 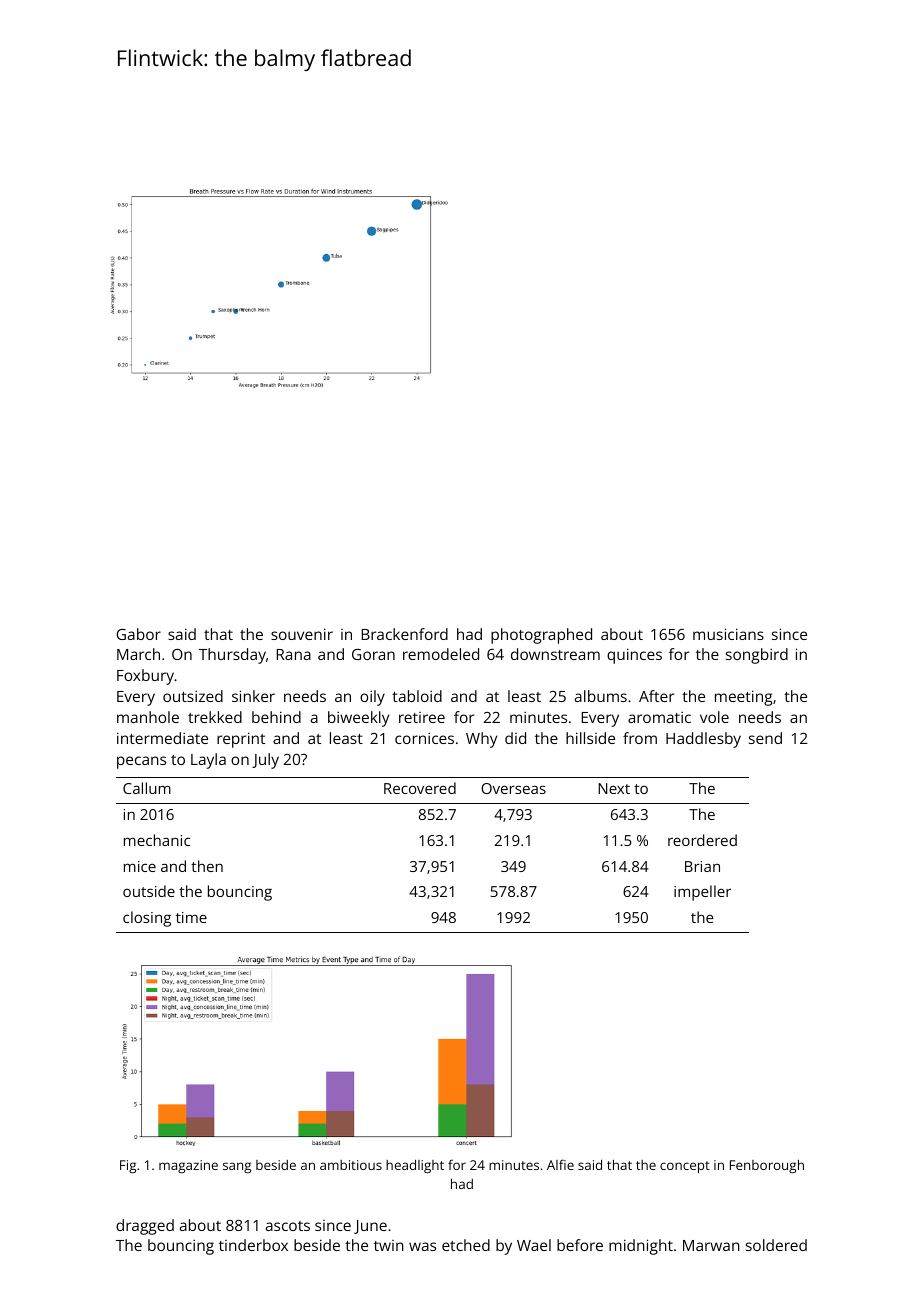 I want to click on cornices, so click(x=424, y=738).
